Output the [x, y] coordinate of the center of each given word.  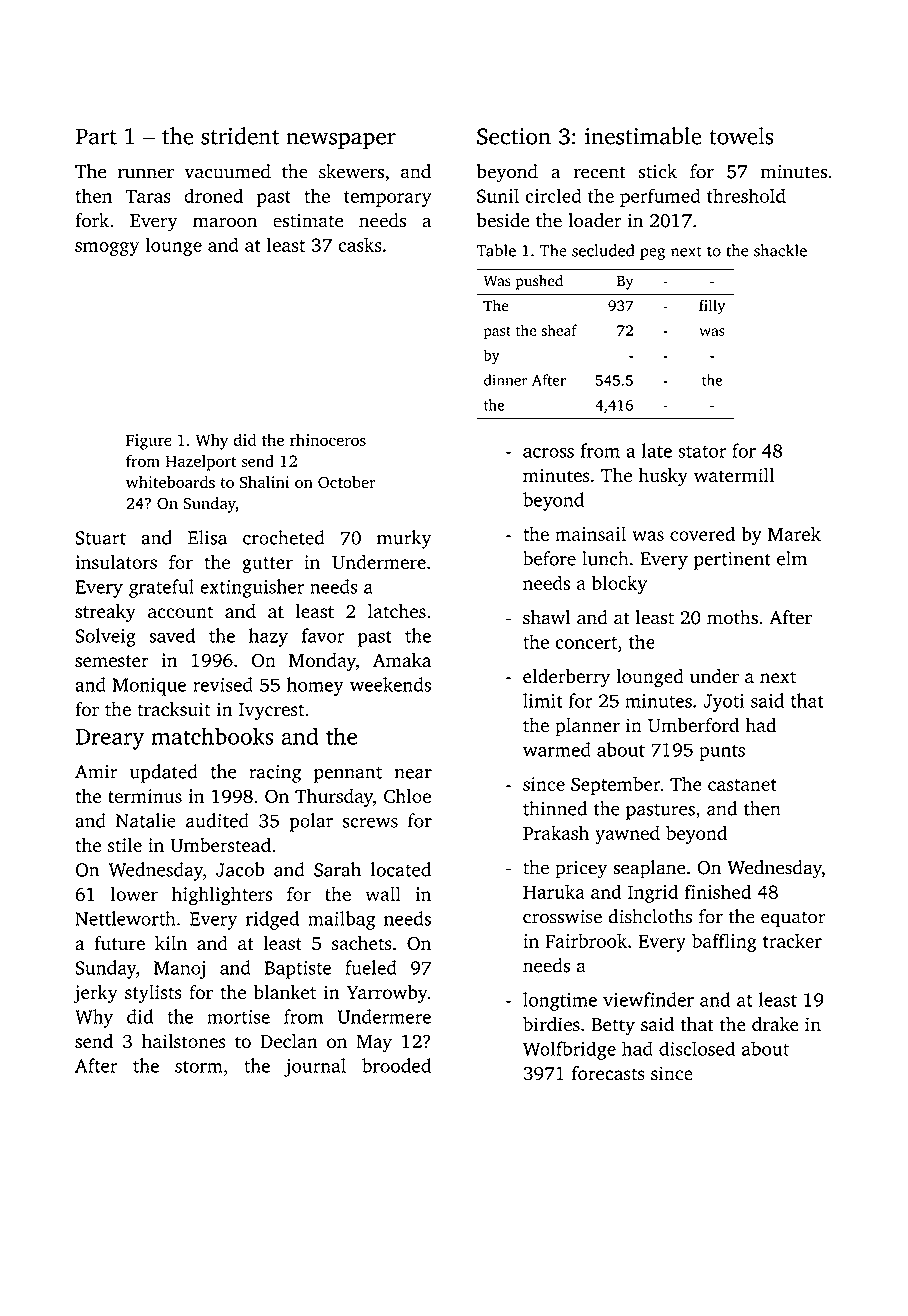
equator [793, 919]
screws [370, 823]
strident [240, 136]
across [548, 453]
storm [199, 1067]
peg [652, 254]
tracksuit [173, 709]
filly [712, 307]
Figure [149, 442]
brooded [396, 1065]
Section [514, 136]
